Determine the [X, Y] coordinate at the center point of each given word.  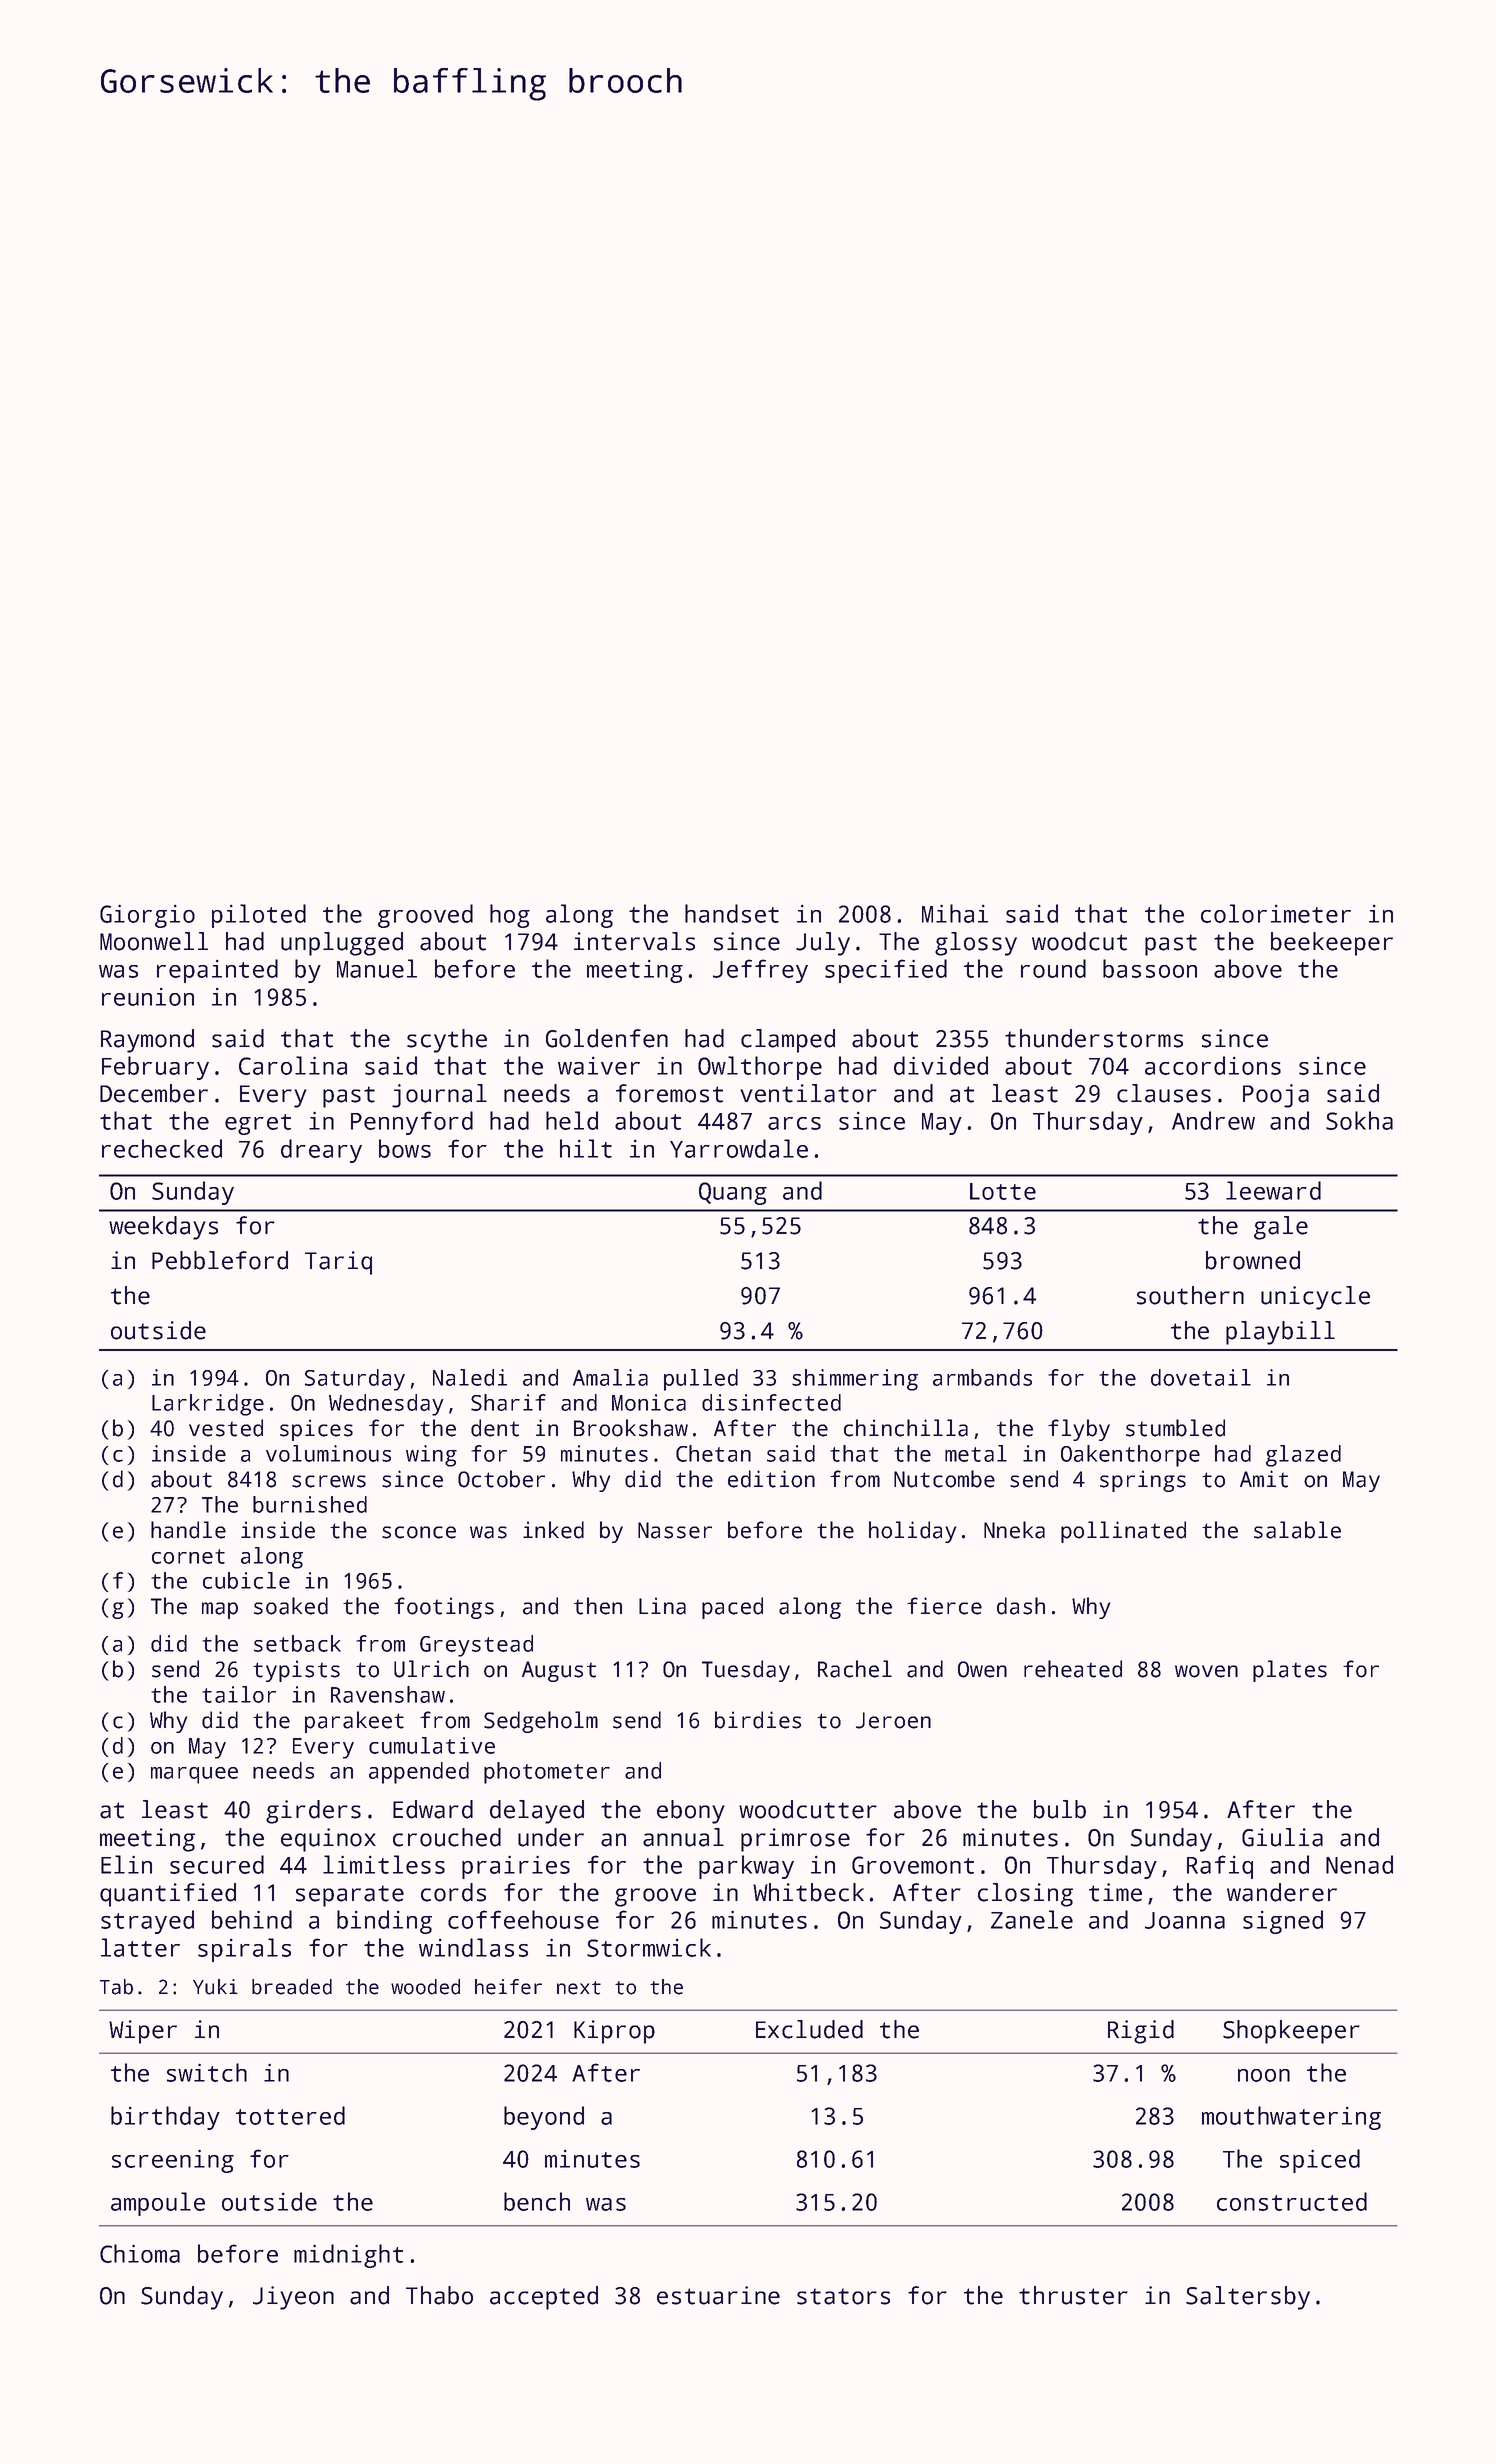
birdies [758, 1720]
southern [1190, 1295]
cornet [188, 1556]
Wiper [143, 2032]
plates [1290, 1671]
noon [1264, 2075]
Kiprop [614, 2032]
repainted [217, 971]
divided [941, 1065]
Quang [733, 1193]
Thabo [439, 2295]
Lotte [1003, 1191]
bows [405, 1148]
